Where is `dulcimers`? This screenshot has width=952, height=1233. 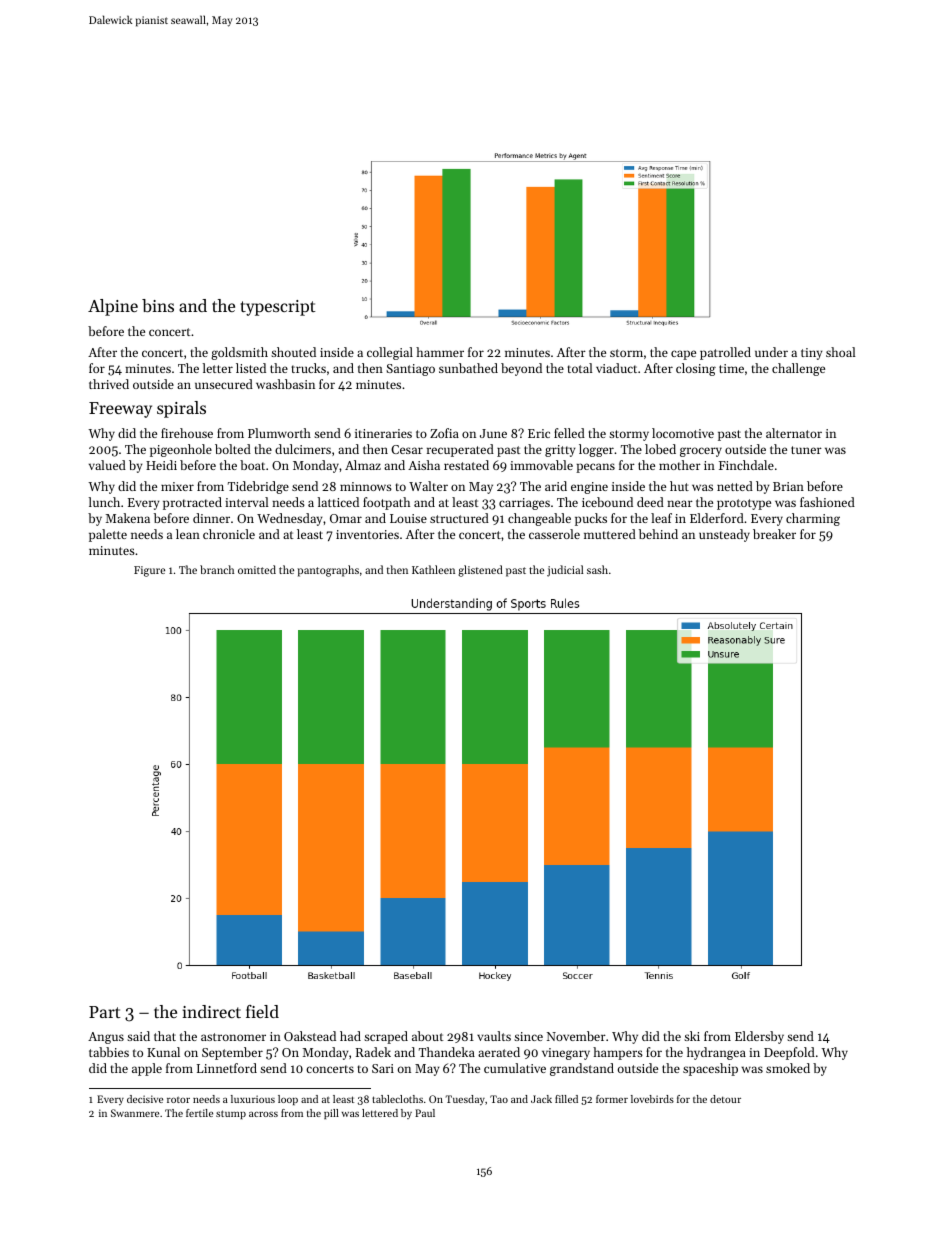 dulcimers is located at coordinates (303, 449).
